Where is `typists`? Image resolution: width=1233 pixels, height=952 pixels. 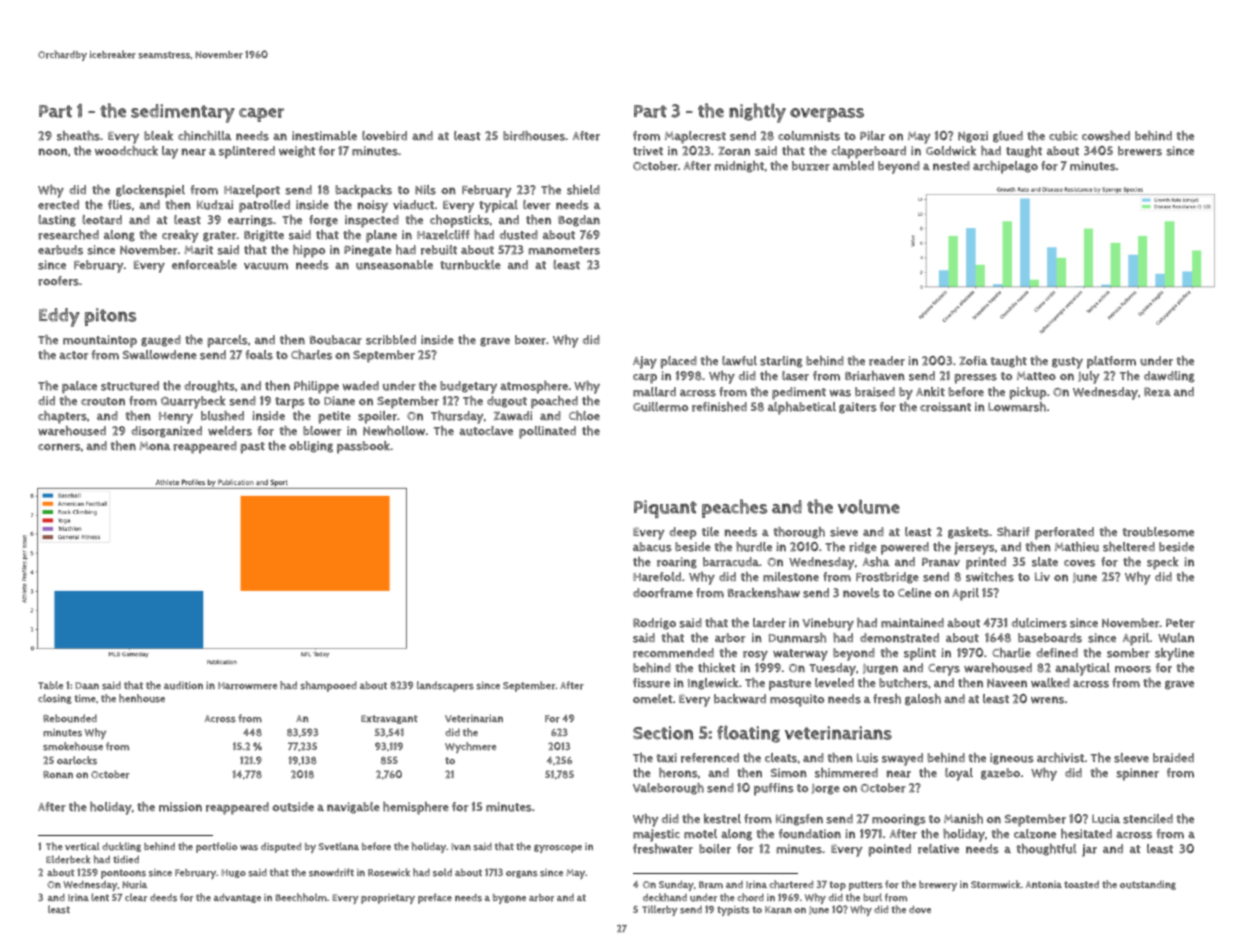
typists is located at coordinates (733, 911).
